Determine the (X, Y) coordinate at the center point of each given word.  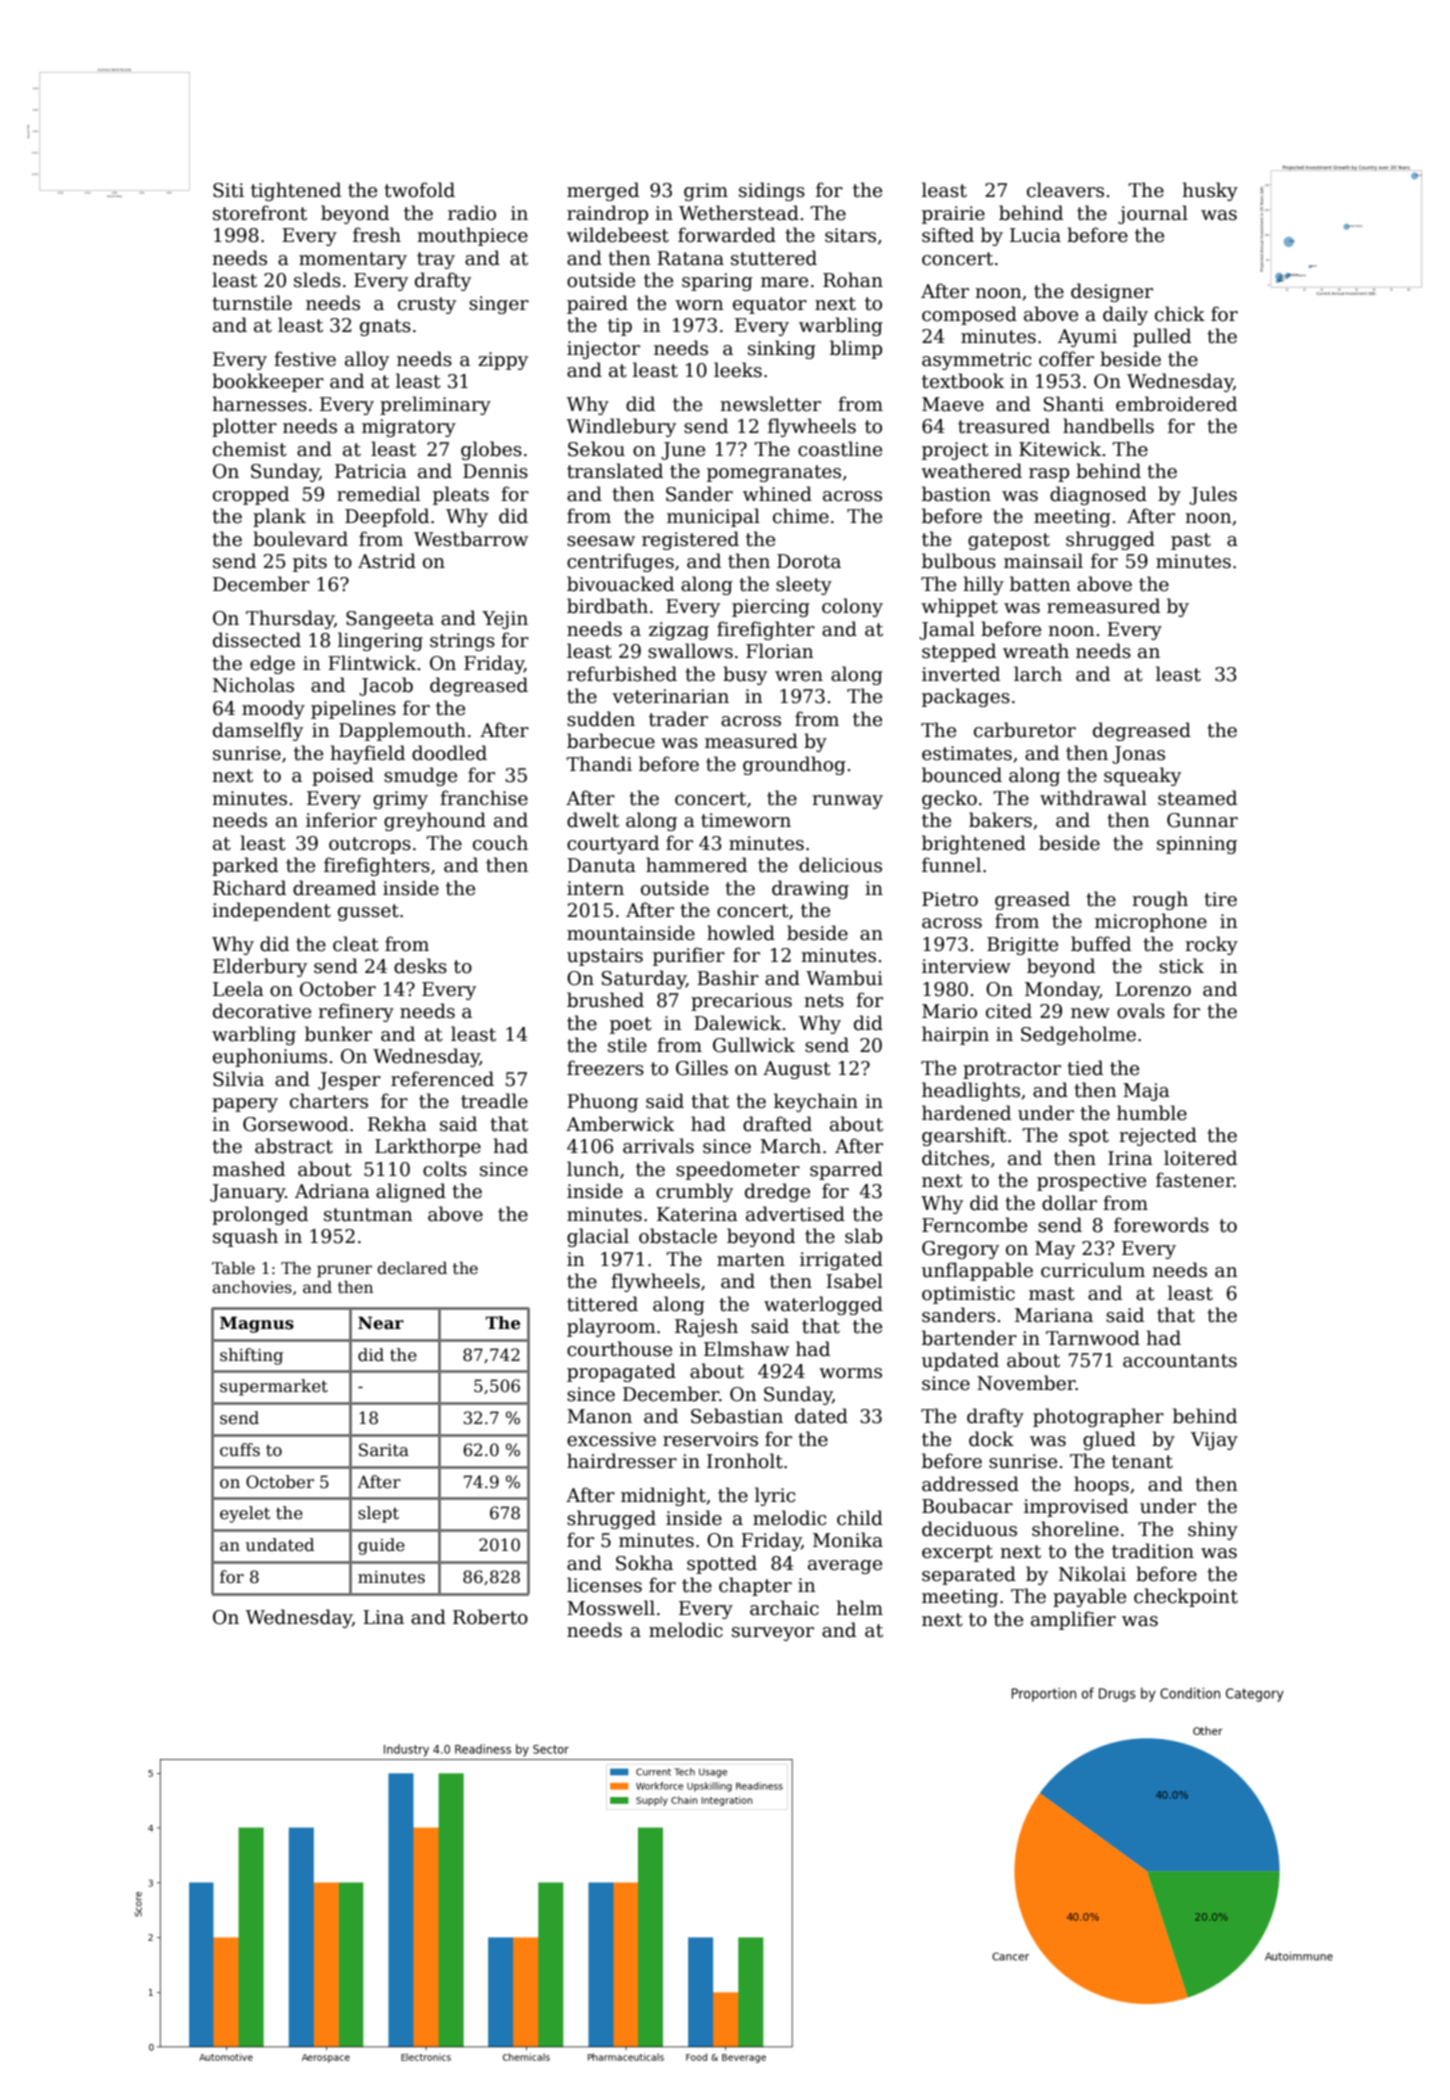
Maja (1146, 1092)
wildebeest (618, 235)
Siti (228, 190)
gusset (368, 912)
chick (1180, 314)
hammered (696, 865)
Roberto (490, 1617)
